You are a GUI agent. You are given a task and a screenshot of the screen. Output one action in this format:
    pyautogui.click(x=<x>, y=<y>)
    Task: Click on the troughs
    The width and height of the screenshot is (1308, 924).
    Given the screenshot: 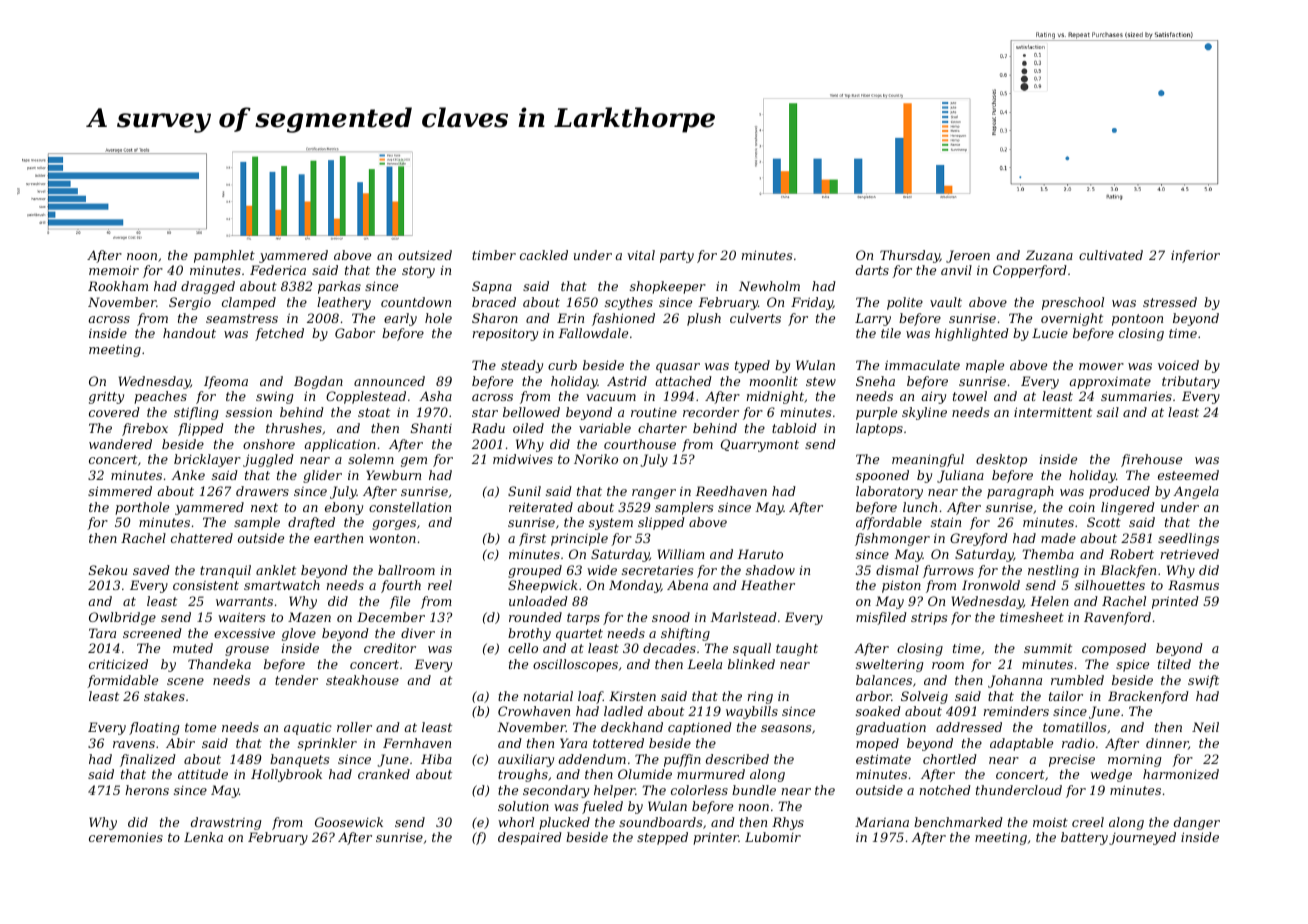 What is the action you would take?
    pyautogui.click(x=523, y=775)
